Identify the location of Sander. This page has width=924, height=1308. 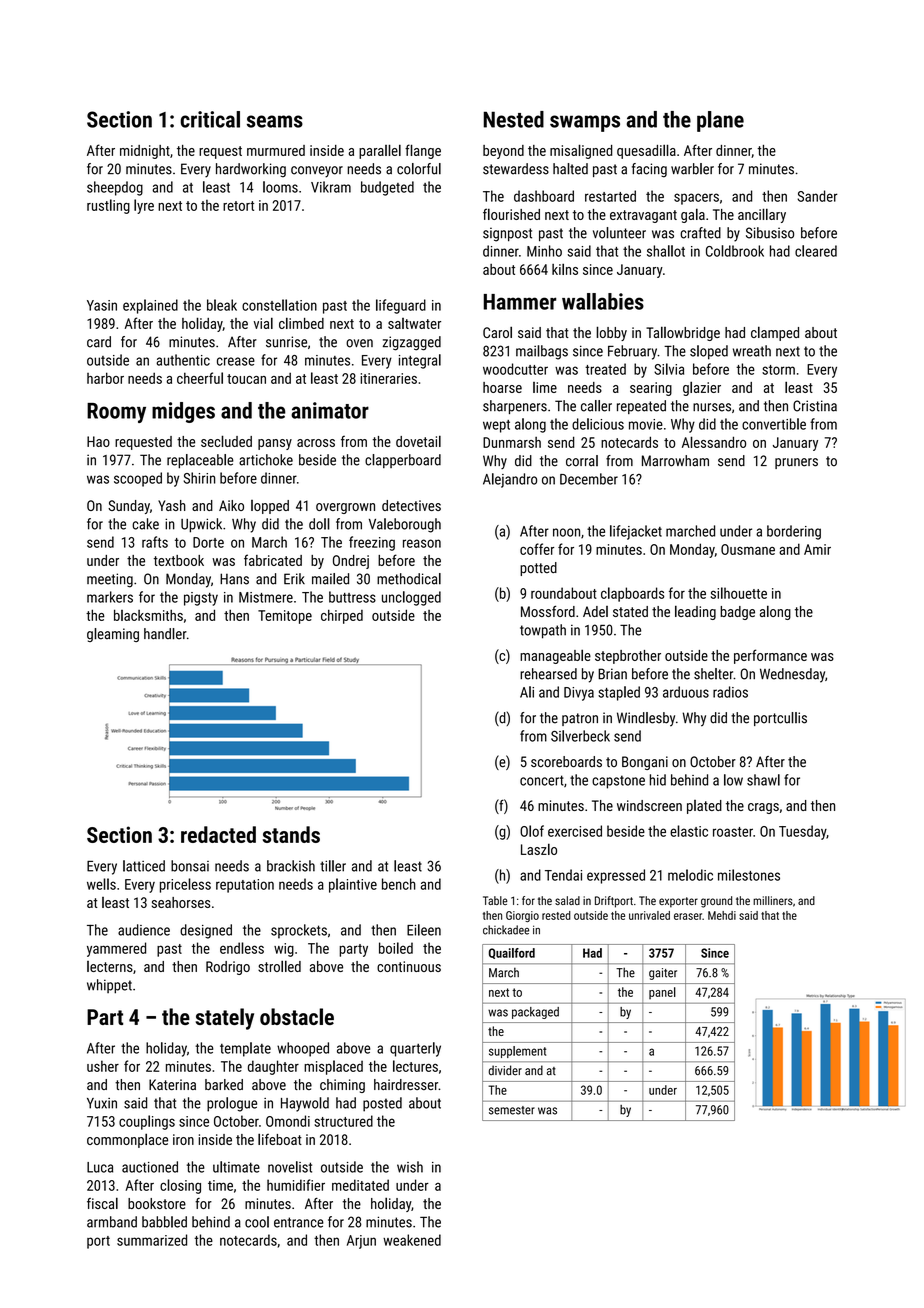
(817, 196).
